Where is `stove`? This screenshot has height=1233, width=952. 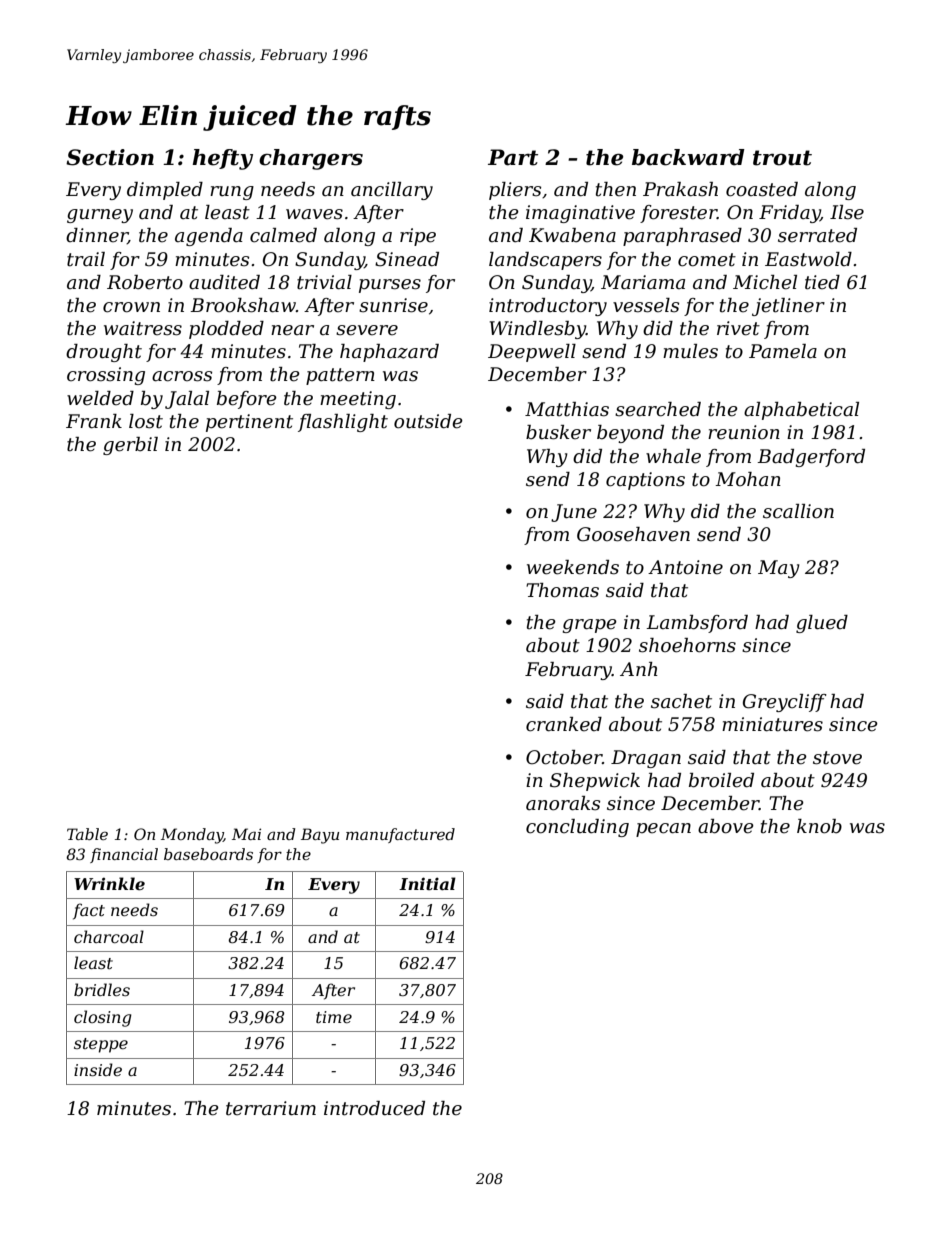
stove is located at coordinates (837, 758).
